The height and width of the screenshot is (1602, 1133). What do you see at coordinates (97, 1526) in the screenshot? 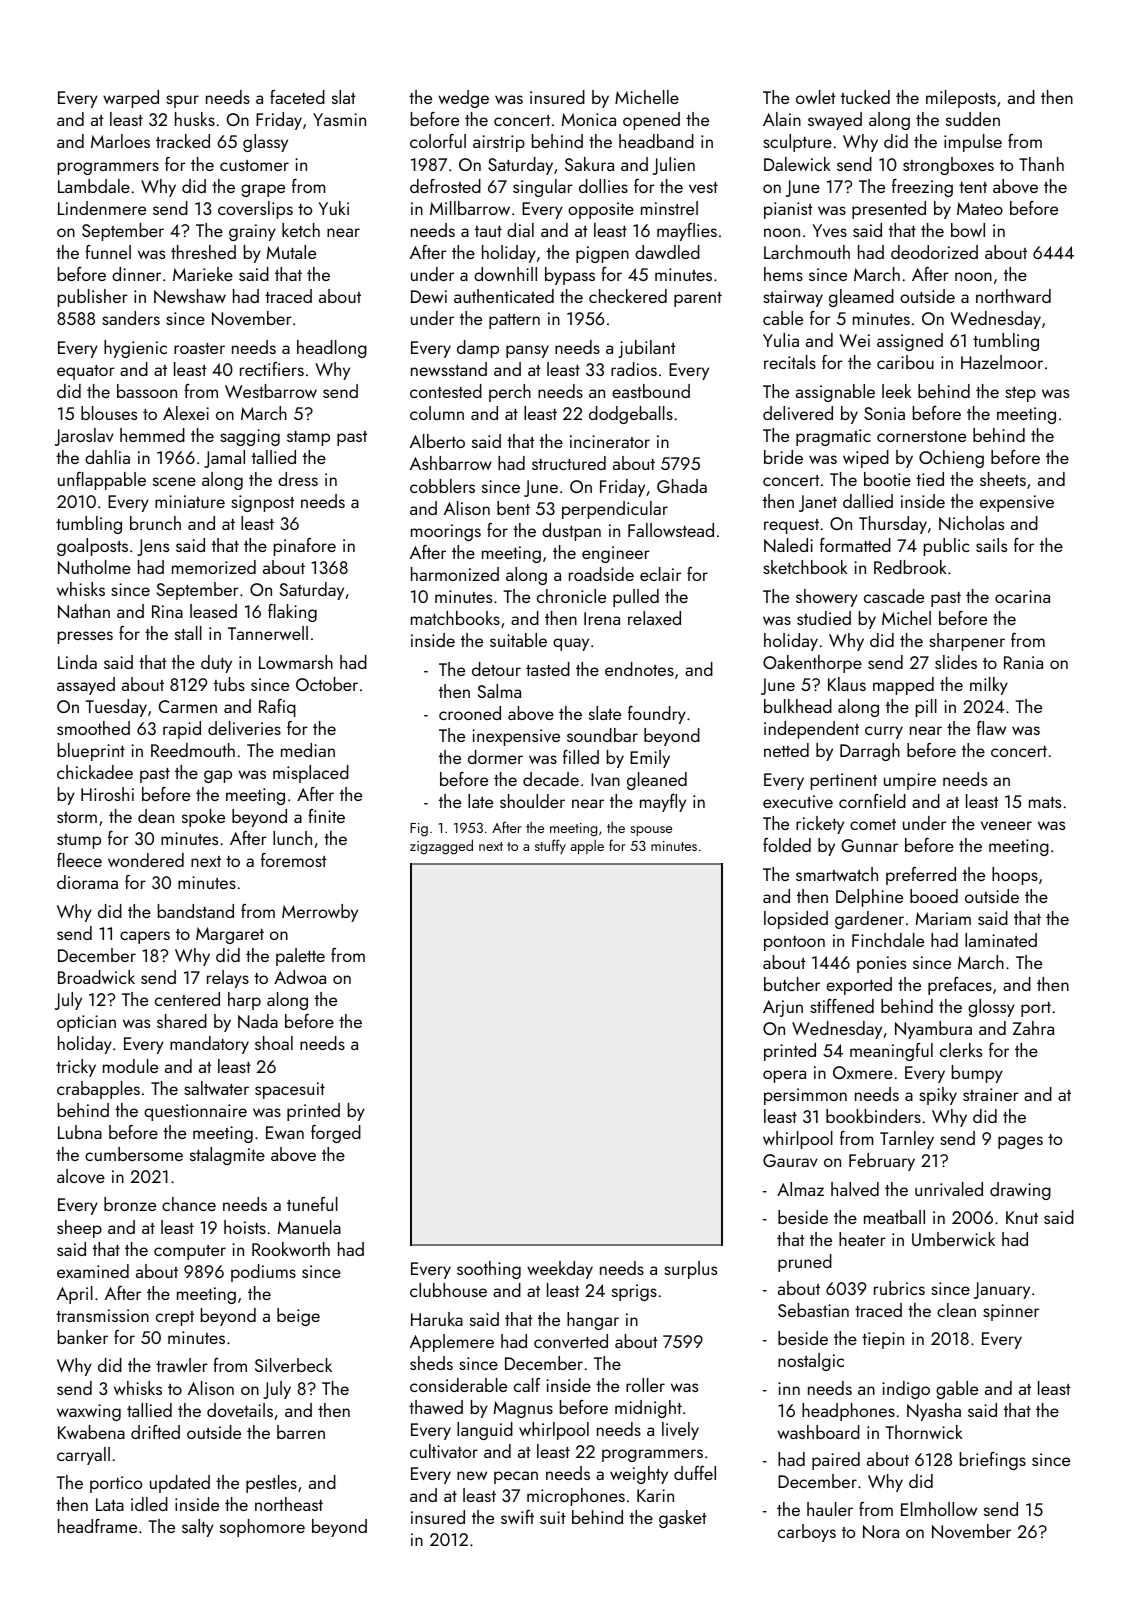
I see `headframe` at bounding box center [97, 1526].
